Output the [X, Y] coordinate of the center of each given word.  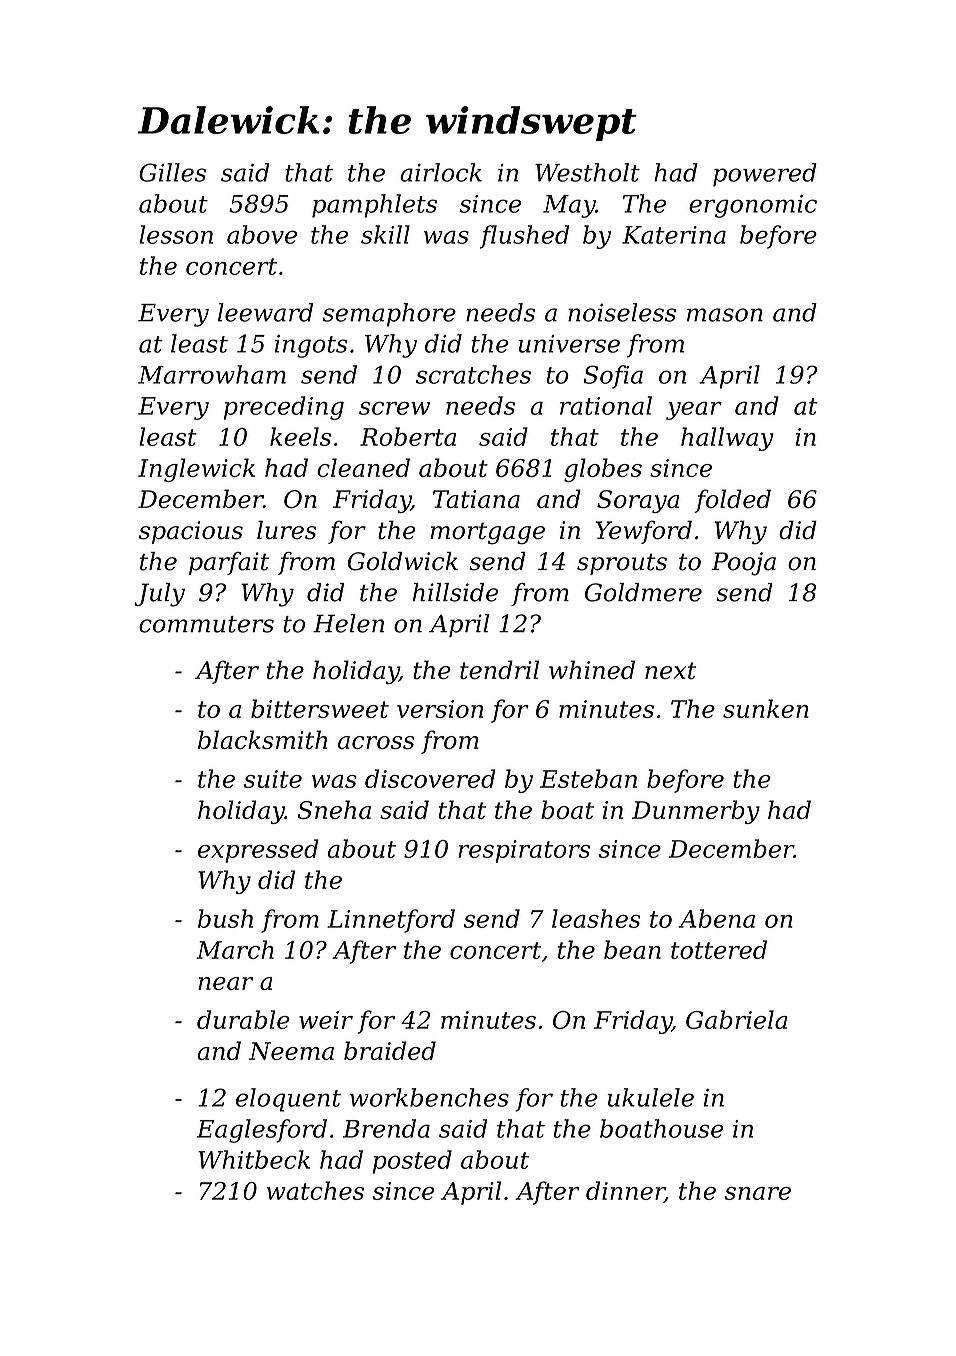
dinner [625, 1192]
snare [758, 1193]
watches [315, 1190]
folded [732, 501]
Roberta [408, 436]
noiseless [622, 312]
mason [725, 315]
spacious [191, 532]
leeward [265, 312]
